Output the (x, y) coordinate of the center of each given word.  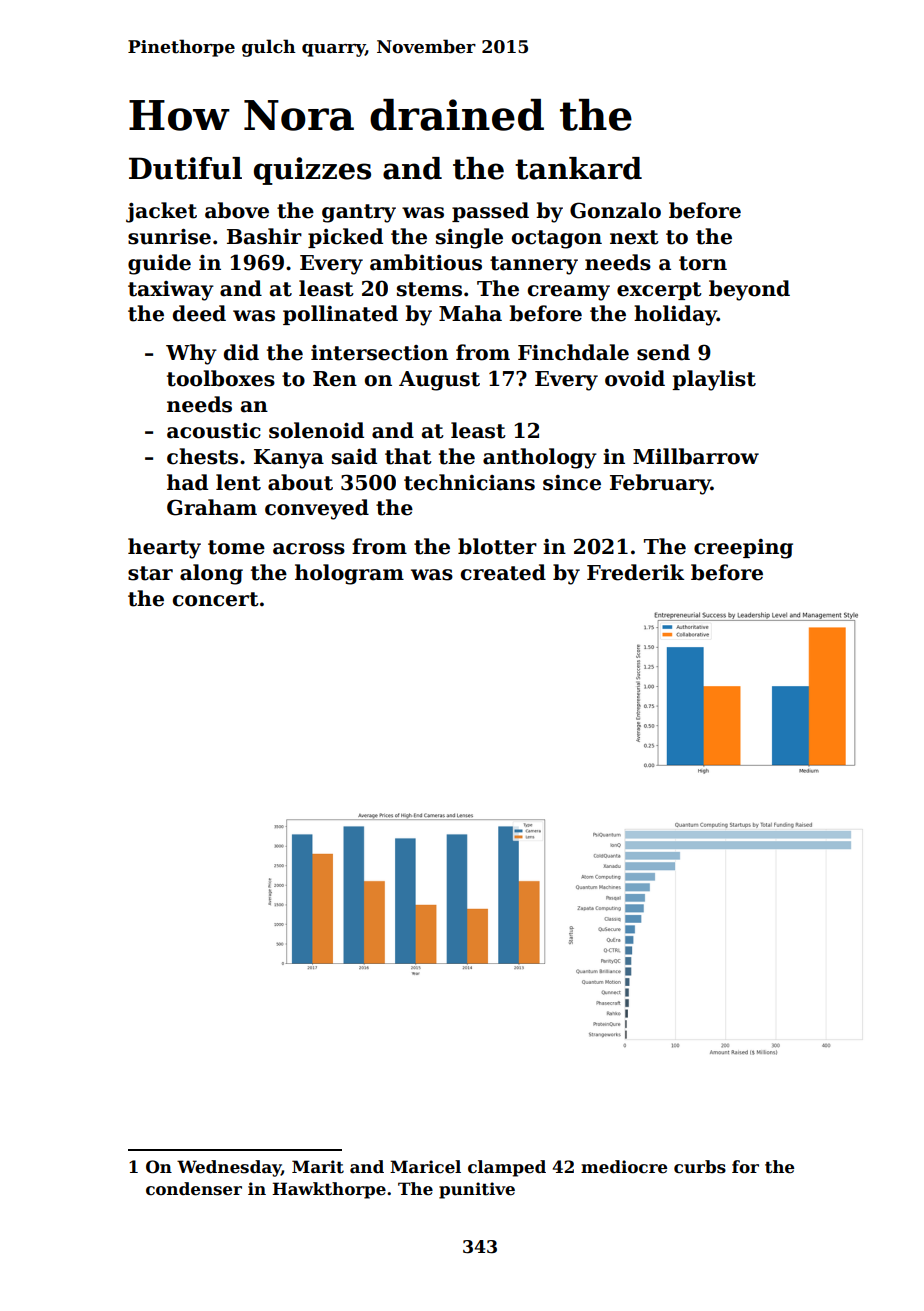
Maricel (425, 1167)
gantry (359, 213)
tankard (578, 168)
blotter (497, 546)
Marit (318, 1167)
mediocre (624, 1167)
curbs (700, 1167)
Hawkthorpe (329, 1190)
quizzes (312, 171)
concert (216, 599)
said (354, 456)
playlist (714, 380)
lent (238, 482)
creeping (743, 549)
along (211, 574)
